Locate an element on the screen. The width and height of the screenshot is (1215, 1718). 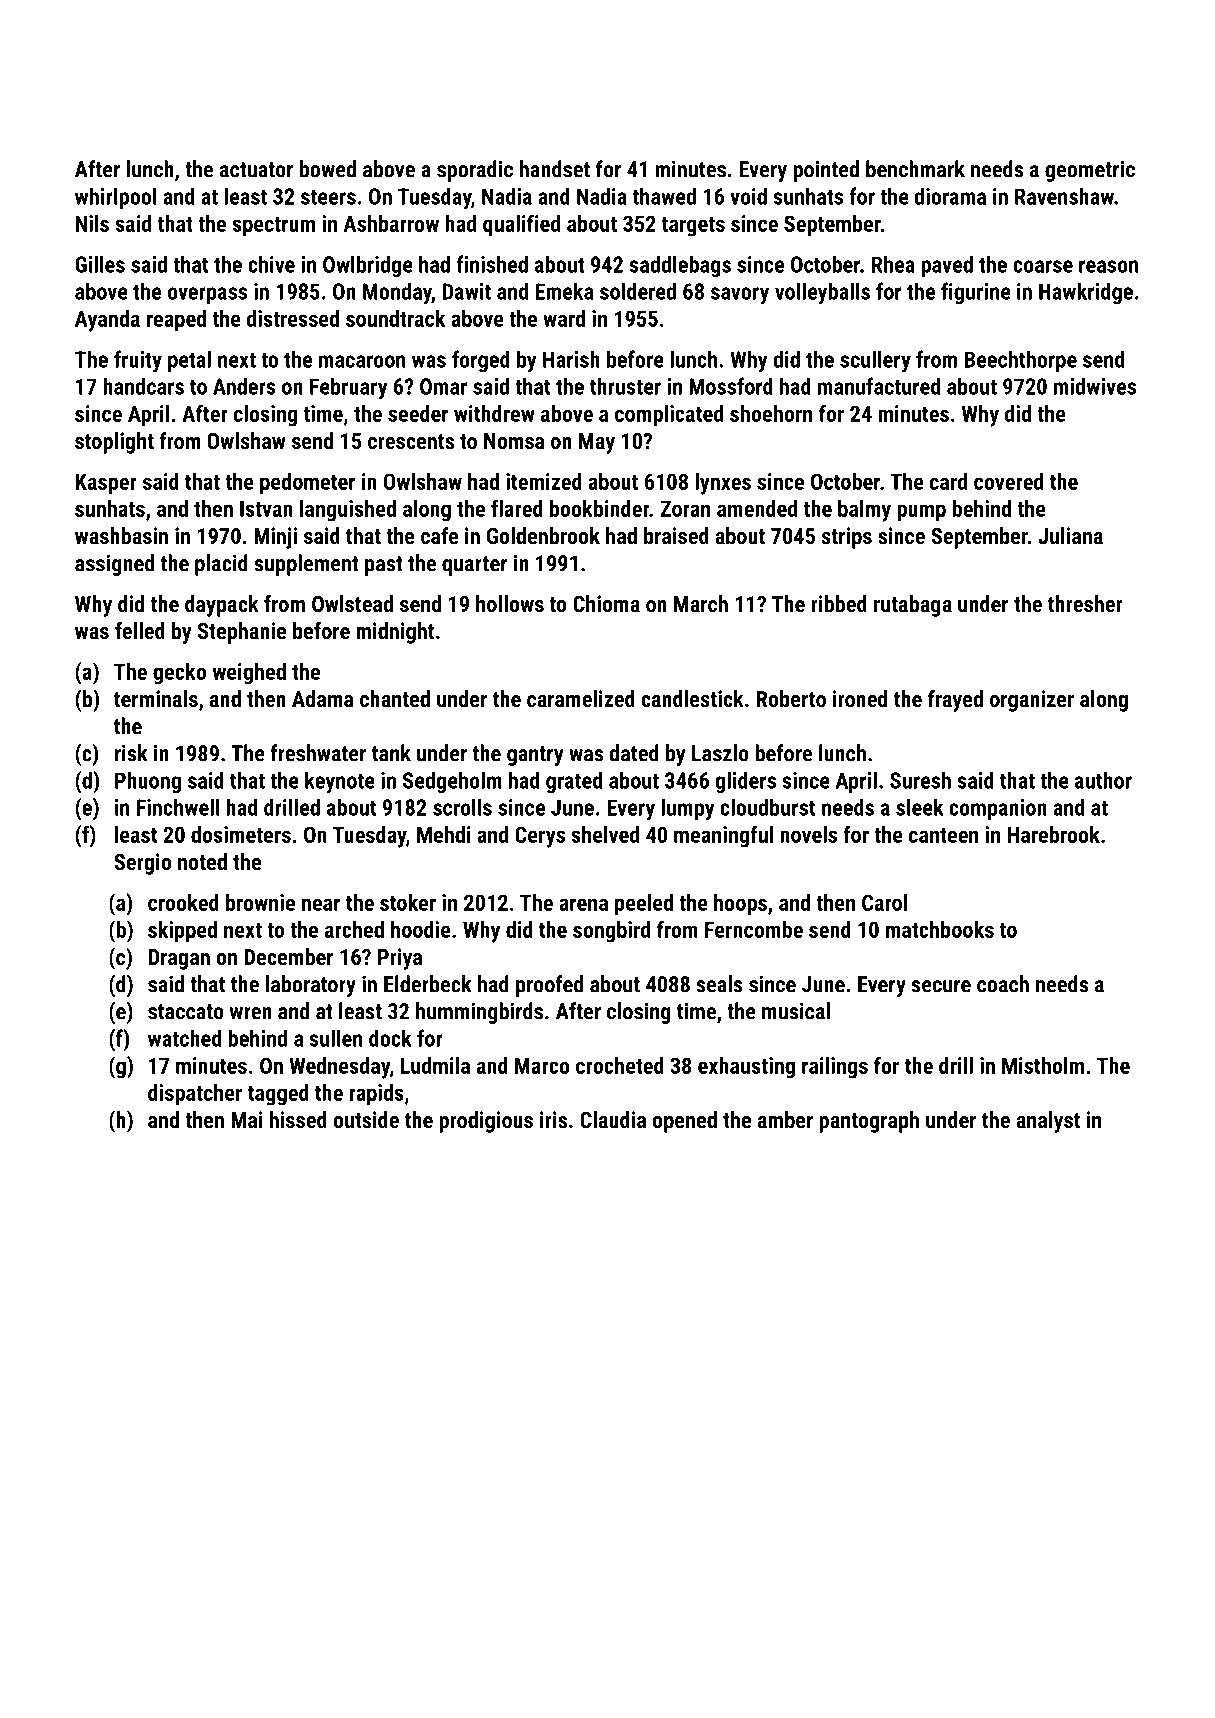
author is located at coordinates (1103, 780).
